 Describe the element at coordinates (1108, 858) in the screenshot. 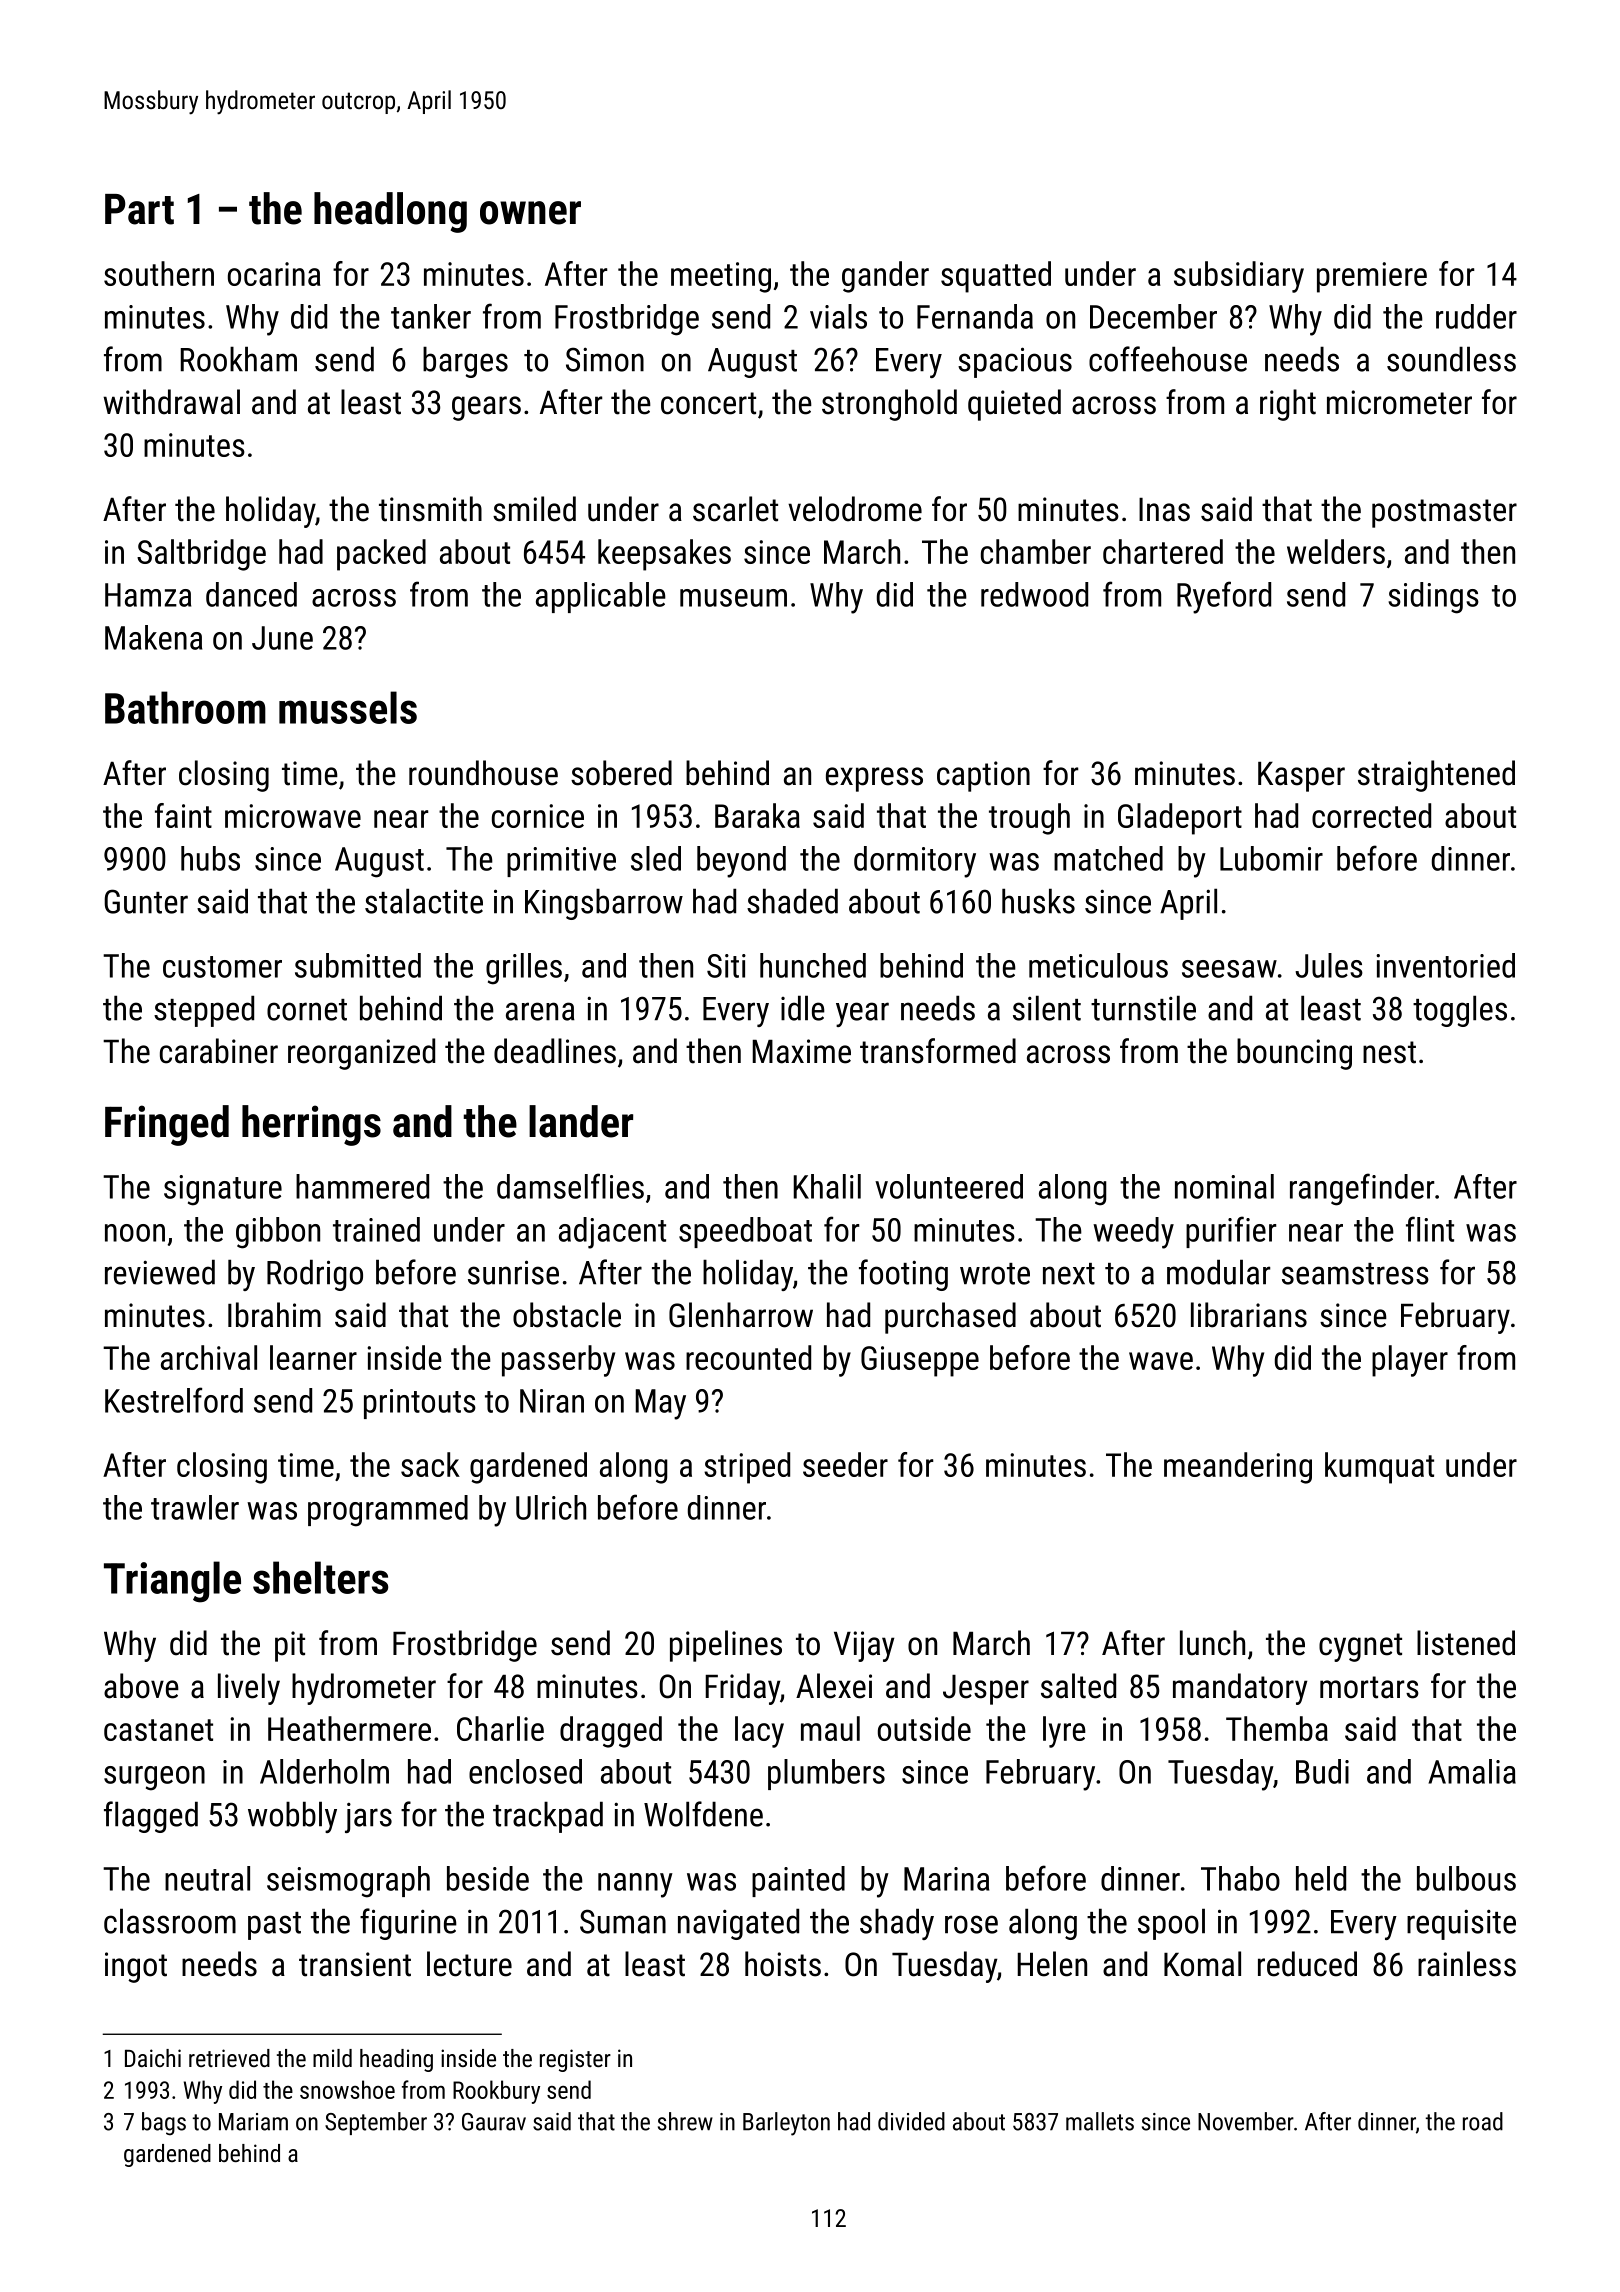

I see `matched` at that location.
